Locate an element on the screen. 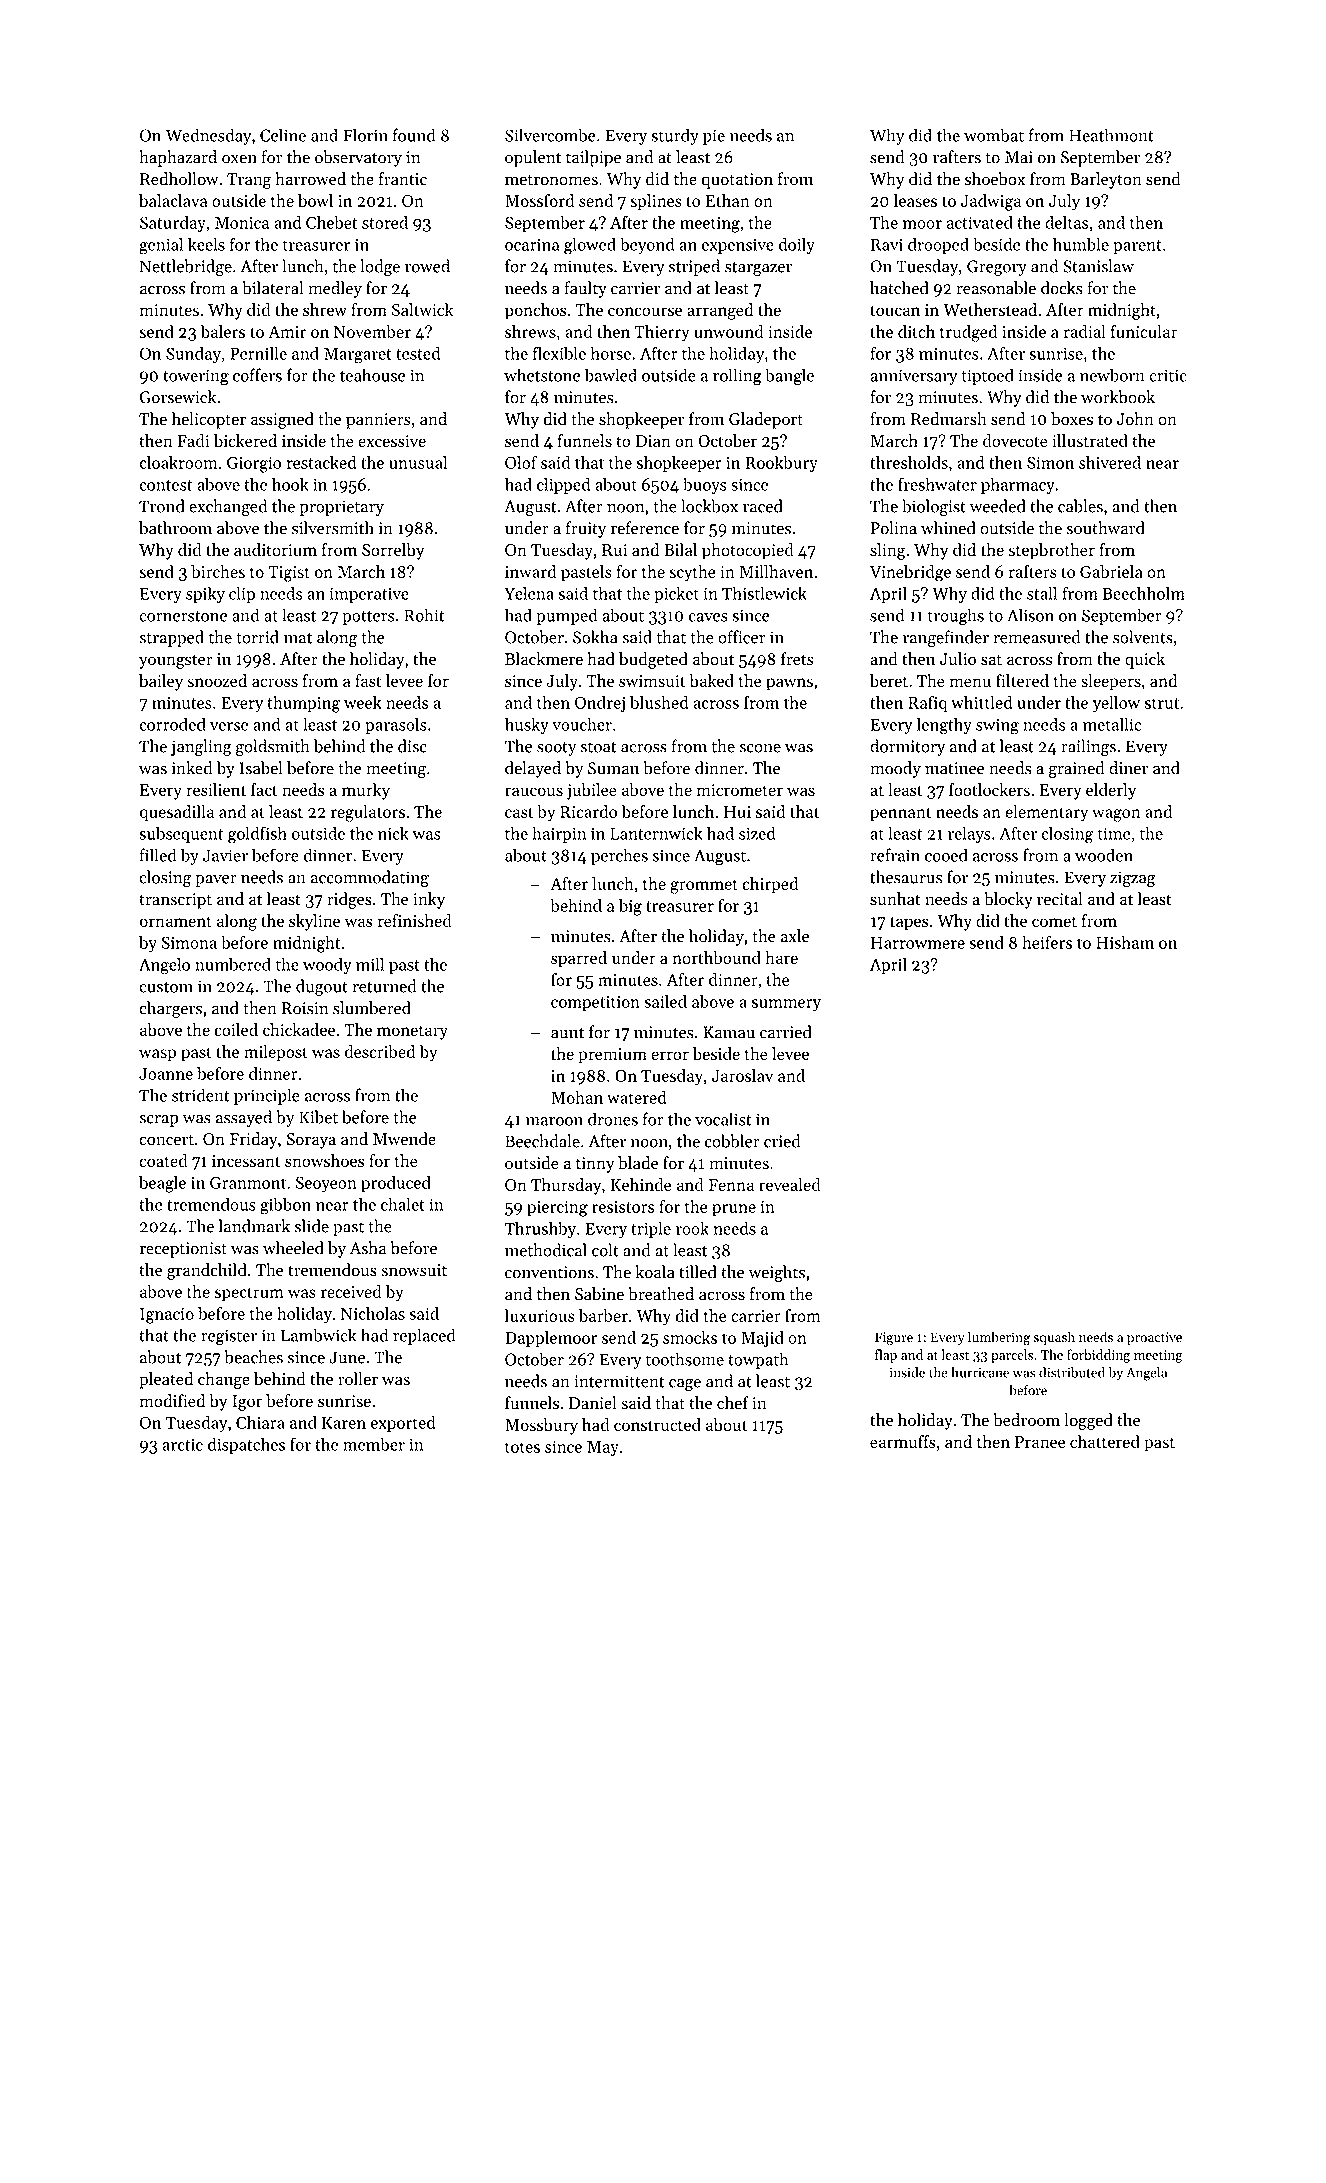  totes is located at coordinates (522, 1447).
